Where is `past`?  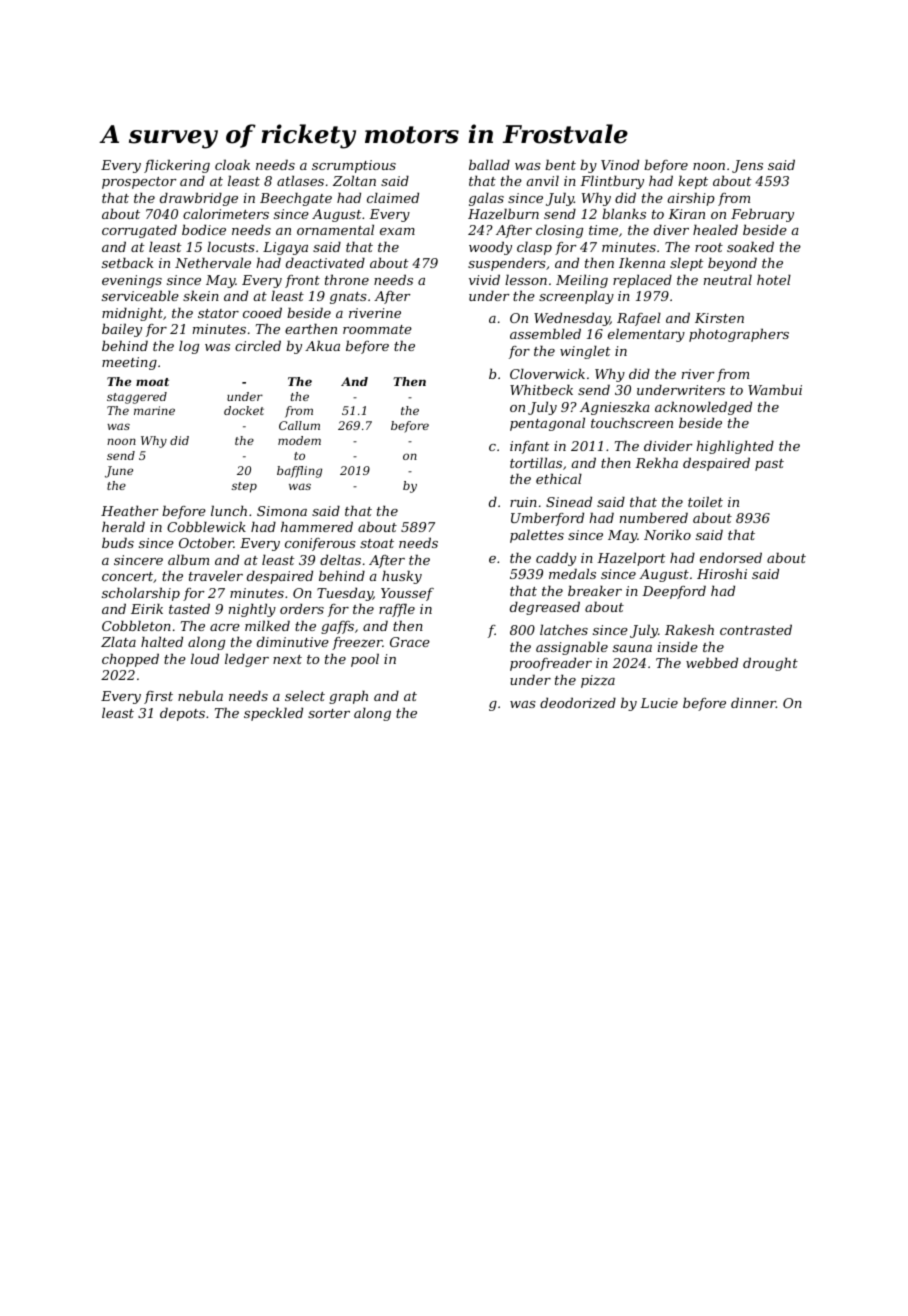 past is located at coordinates (769, 465).
